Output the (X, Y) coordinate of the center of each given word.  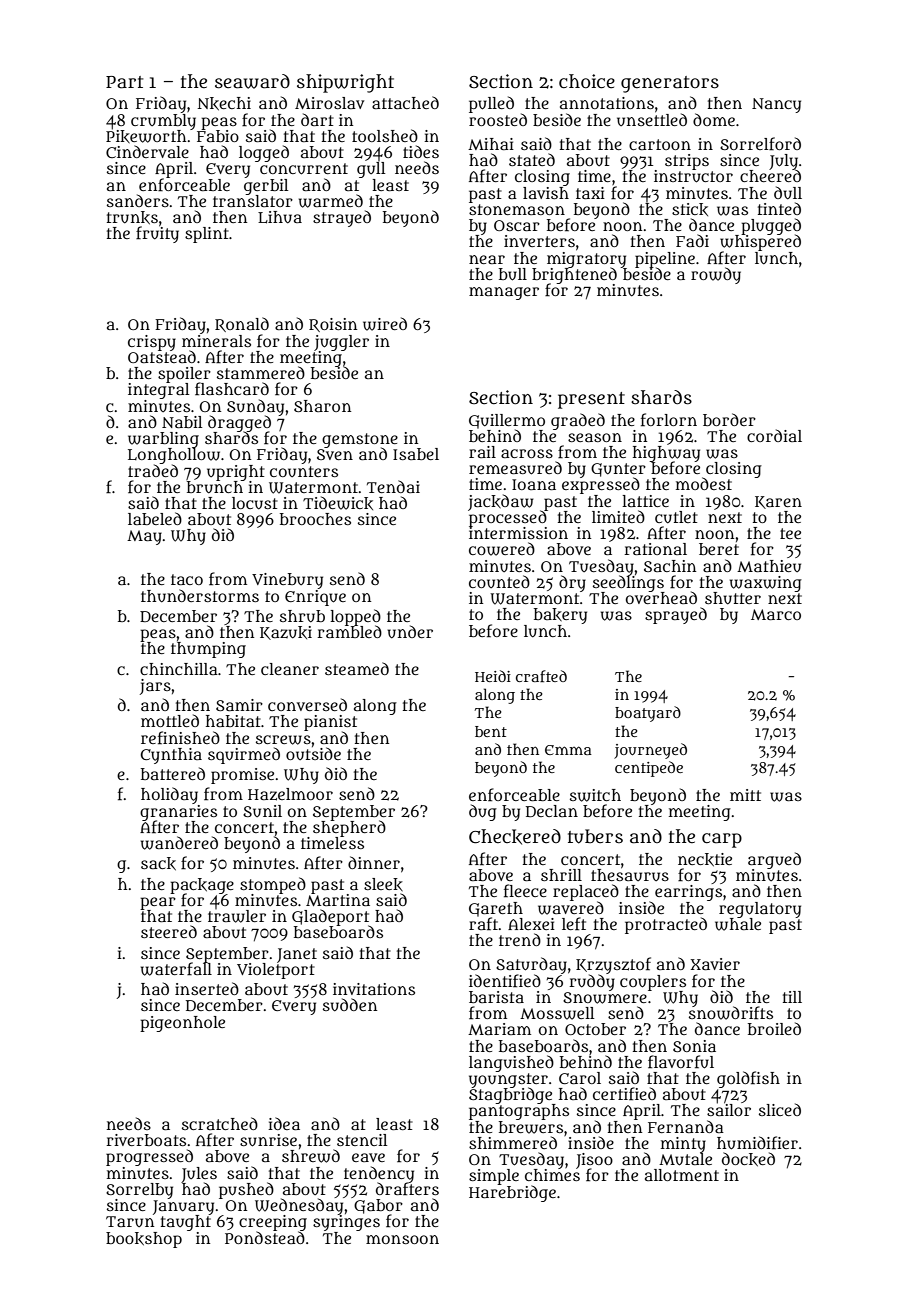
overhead (661, 598)
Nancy (776, 105)
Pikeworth (146, 136)
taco (187, 579)
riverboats (146, 1140)
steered (169, 931)
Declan (552, 811)
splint (207, 235)
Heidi (493, 676)
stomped (273, 885)
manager (504, 293)
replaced (586, 892)
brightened (574, 275)
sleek (383, 884)
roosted (498, 119)
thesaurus (630, 875)
